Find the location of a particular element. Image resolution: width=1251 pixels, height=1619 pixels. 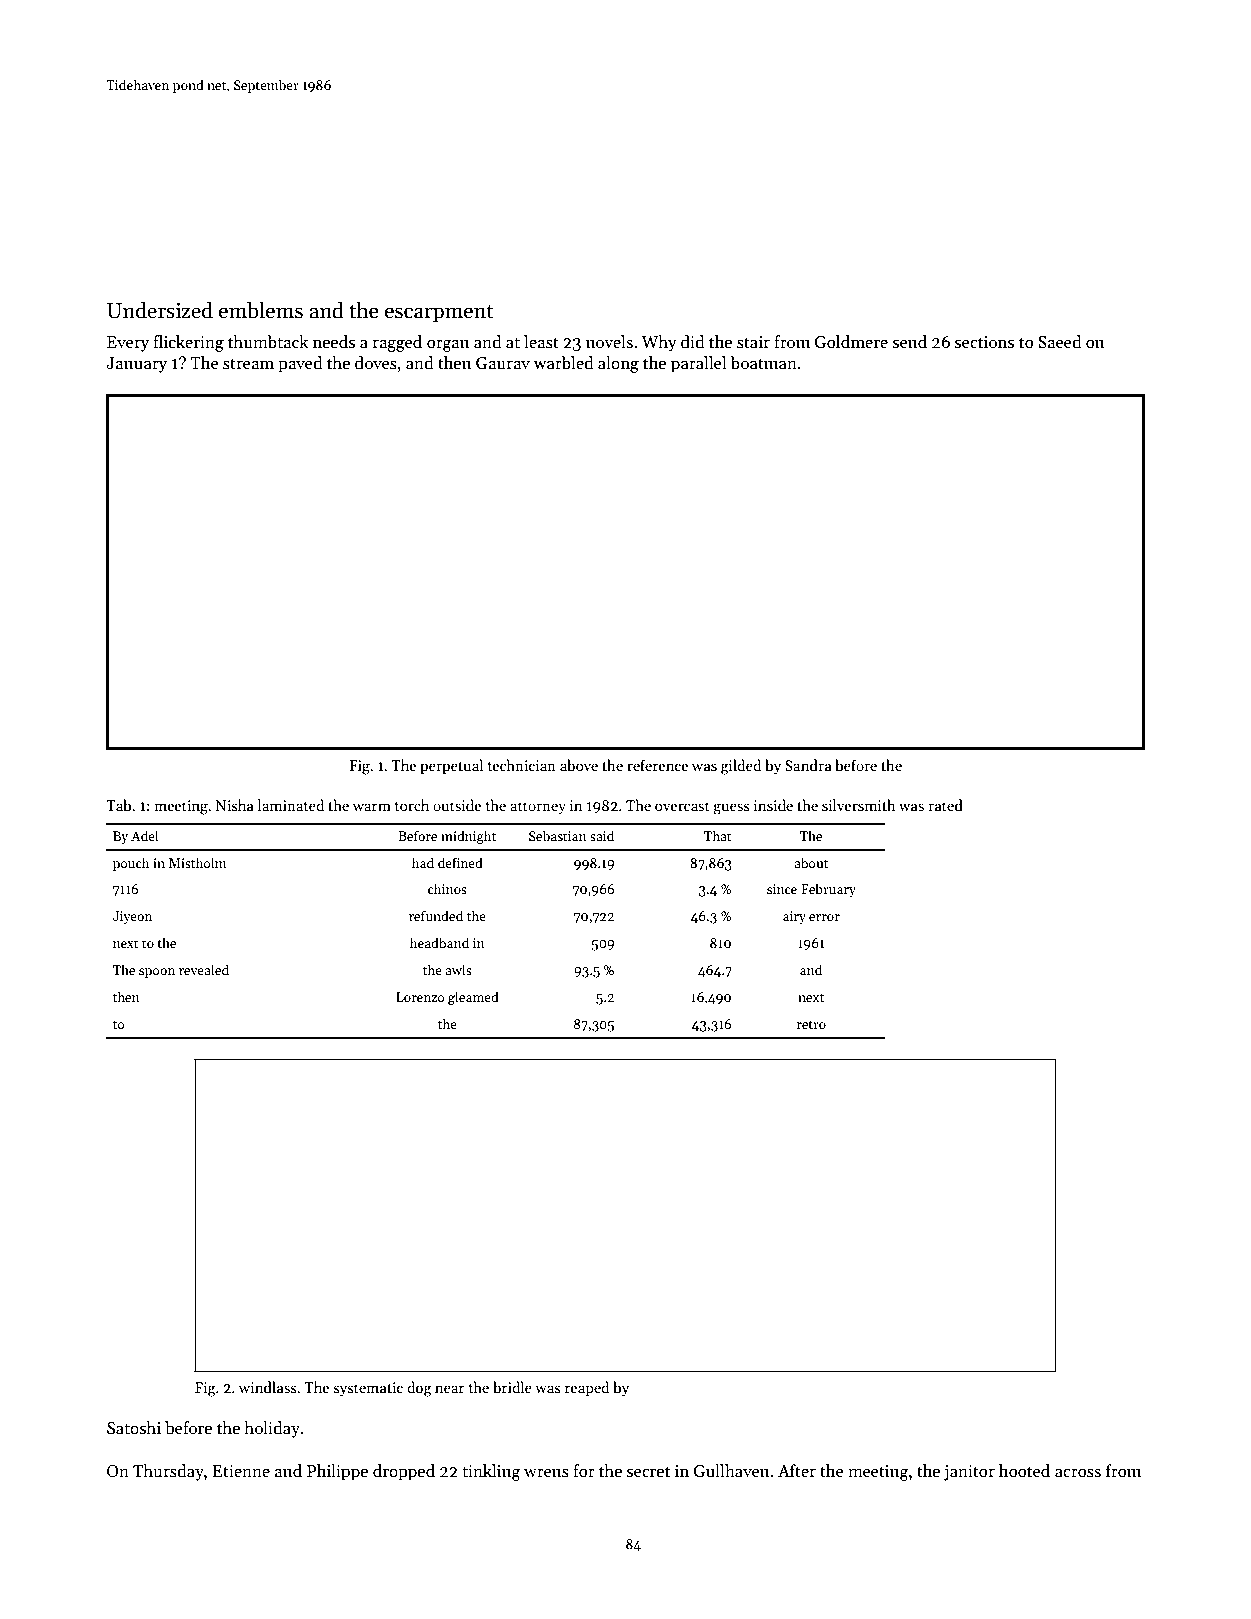

error is located at coordinates (824, 917).
